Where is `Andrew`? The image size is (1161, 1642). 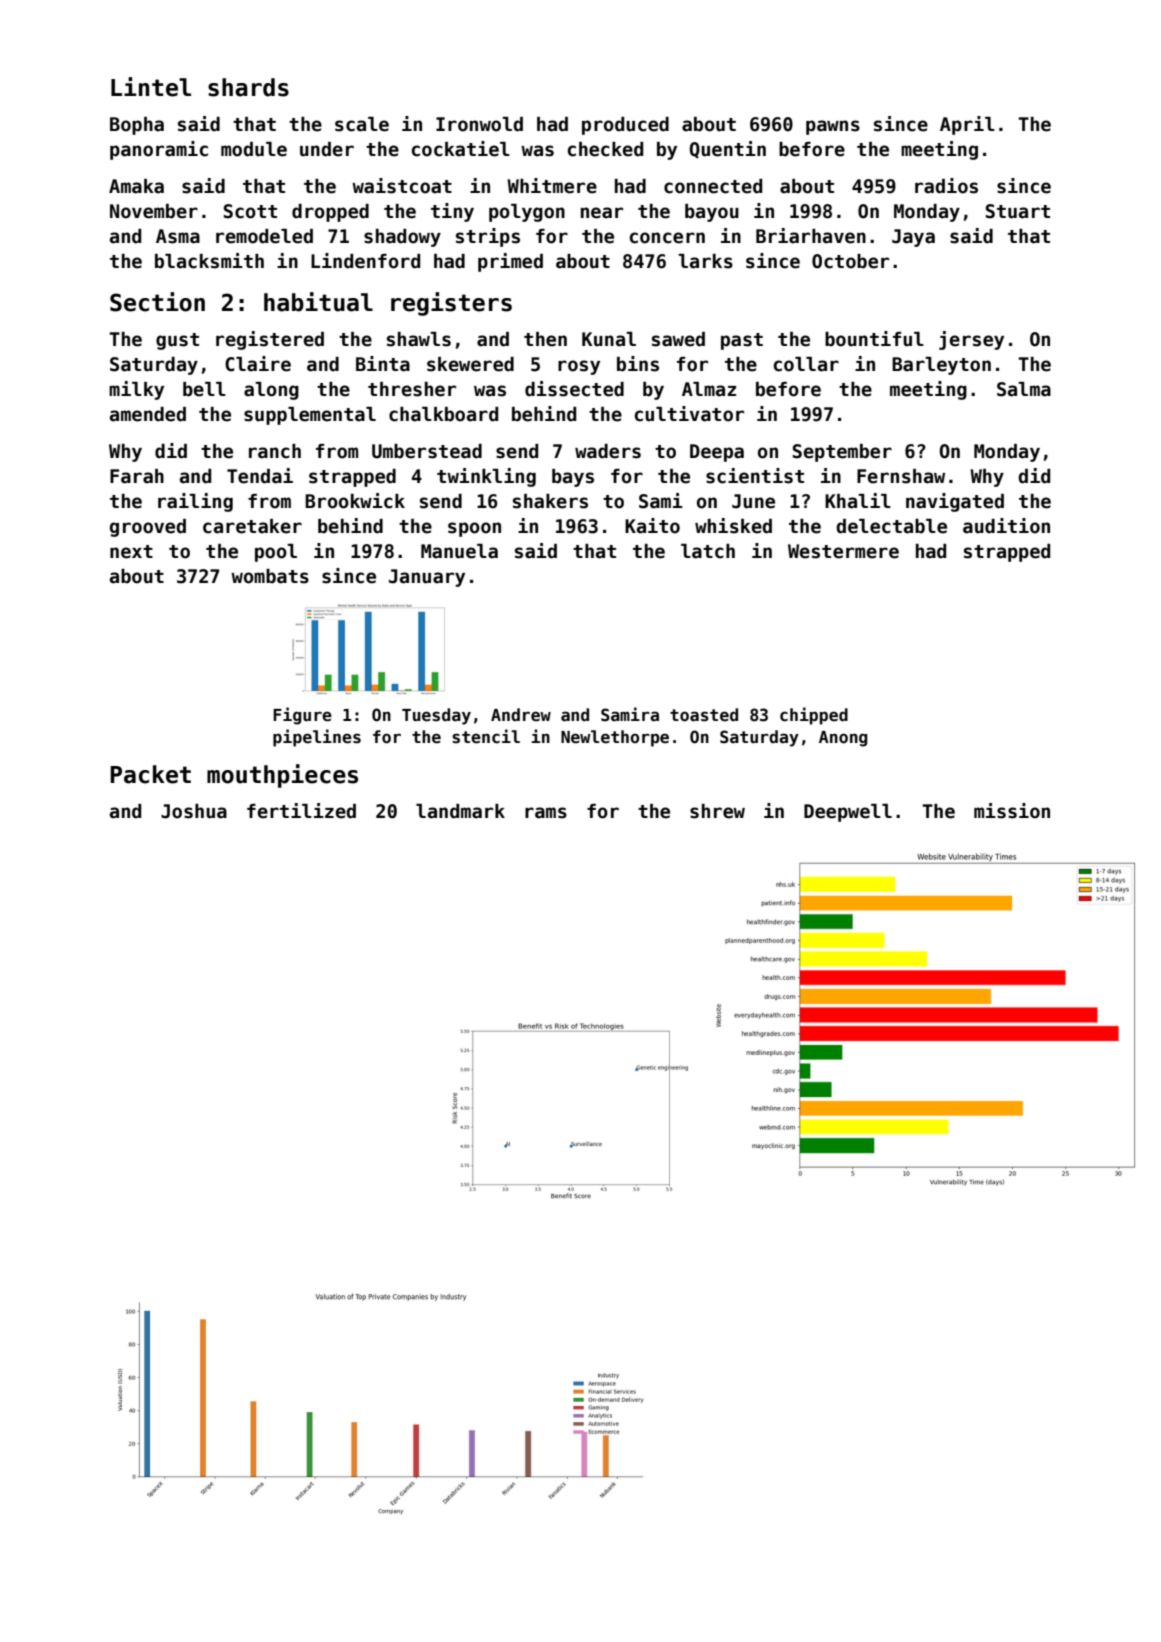 Andrew is located at coordinates (521, 715).
